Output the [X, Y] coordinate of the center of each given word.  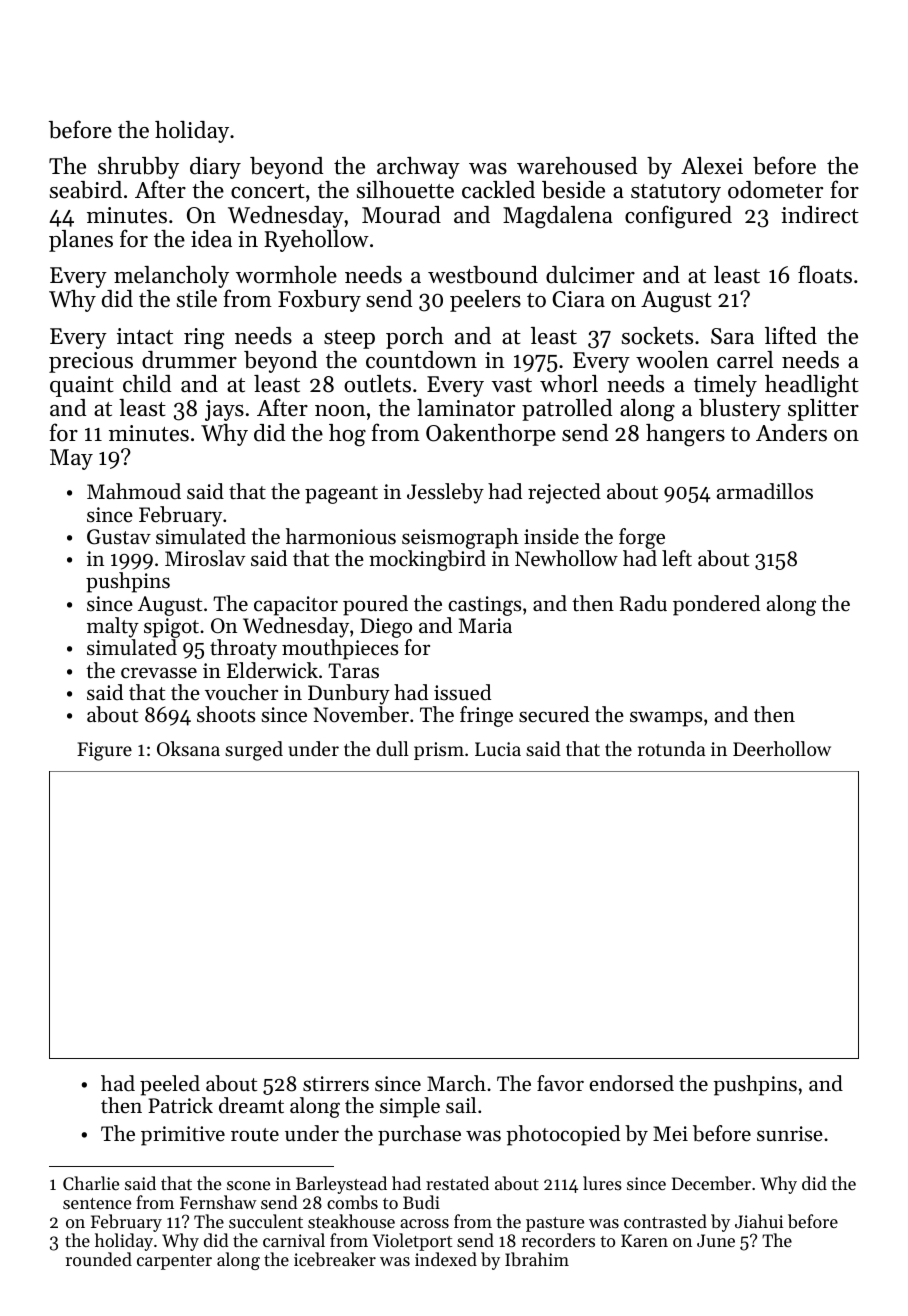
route [255, 1135]
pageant [341, 495]
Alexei [712, 166]
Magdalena [558, 217]
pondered [716, 605]
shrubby [138, 169]
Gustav [119, 537]
